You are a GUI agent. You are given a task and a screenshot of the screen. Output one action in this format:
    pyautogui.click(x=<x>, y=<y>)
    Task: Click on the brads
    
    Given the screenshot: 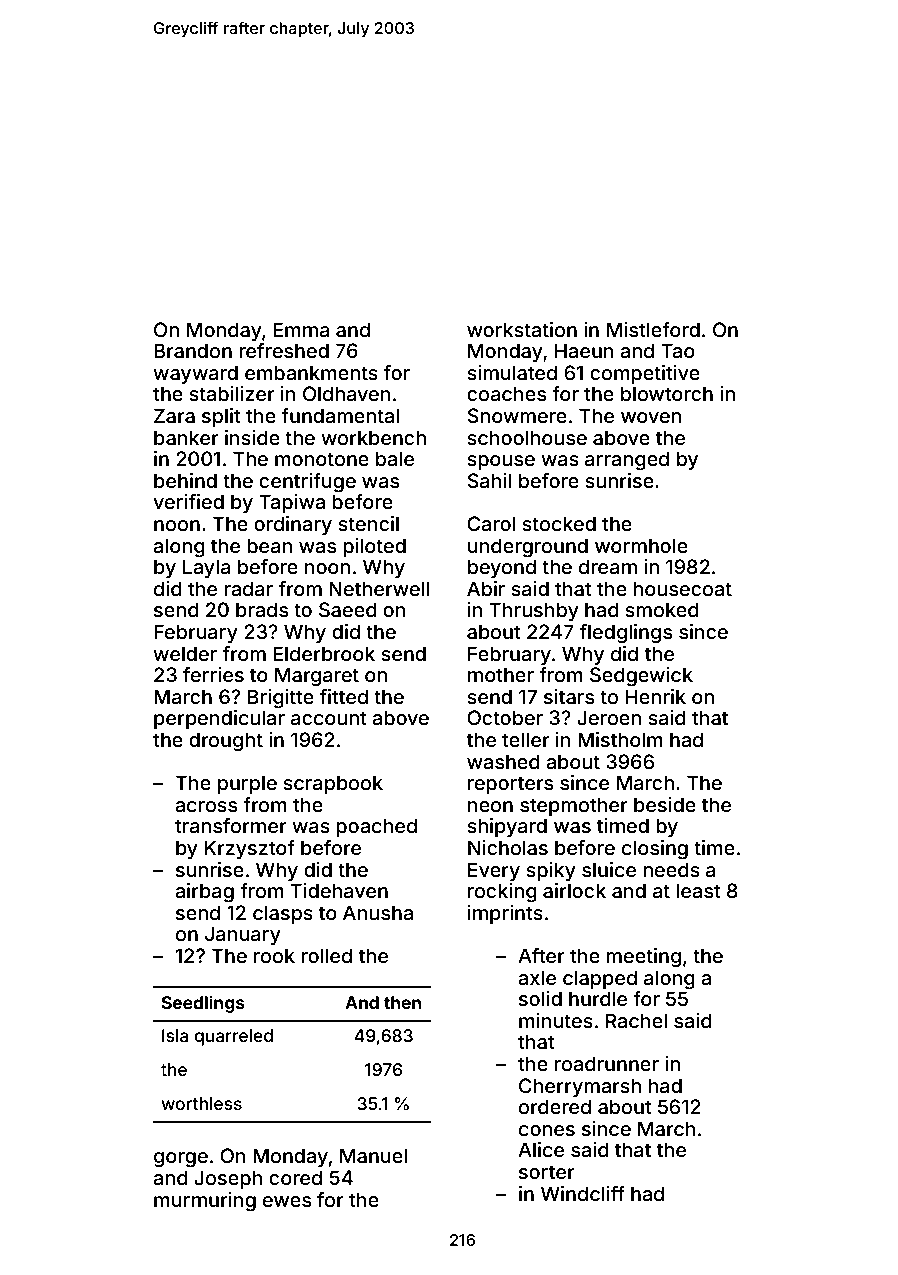 What is the action you would take?
    pyautogui.click(x=262, y=609)
